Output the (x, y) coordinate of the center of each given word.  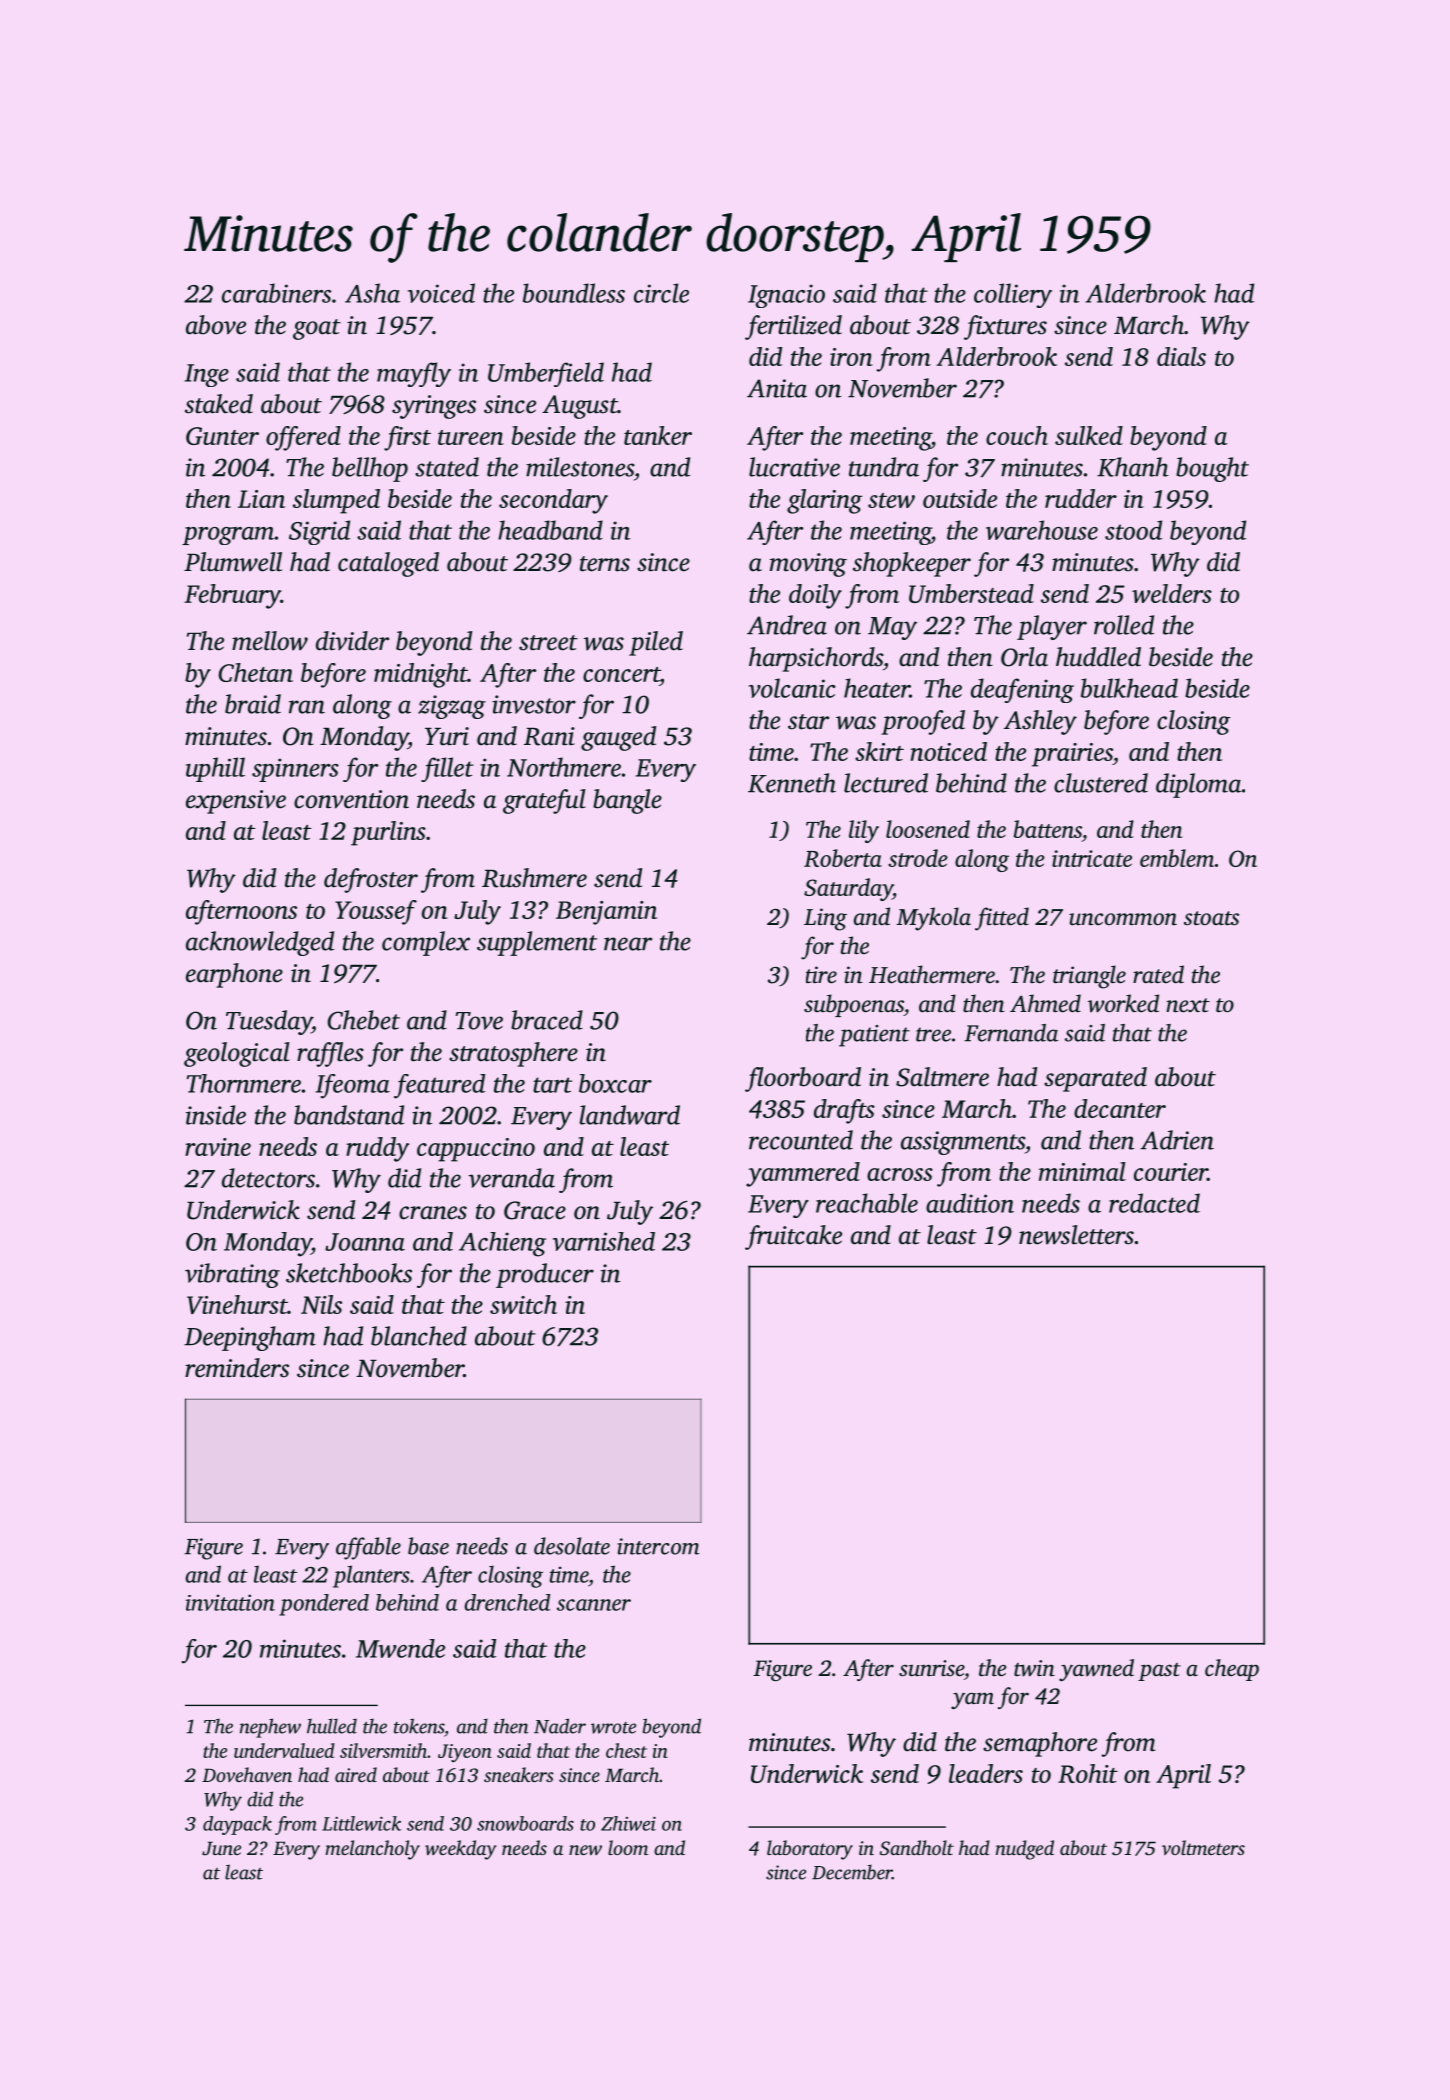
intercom (658, 1546)
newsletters (1076, 1235)
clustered (1101, 783)
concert (621, 674)
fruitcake (793, 1237)
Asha (372, 293)
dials (1181, 356)
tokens (419, 1726)
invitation (230, 1602)
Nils (321, 1304)
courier (1171, 1172)
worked (1123, 1003)
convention (351, 799)
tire (821, 975)
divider (352, 641)
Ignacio (786, 296)
